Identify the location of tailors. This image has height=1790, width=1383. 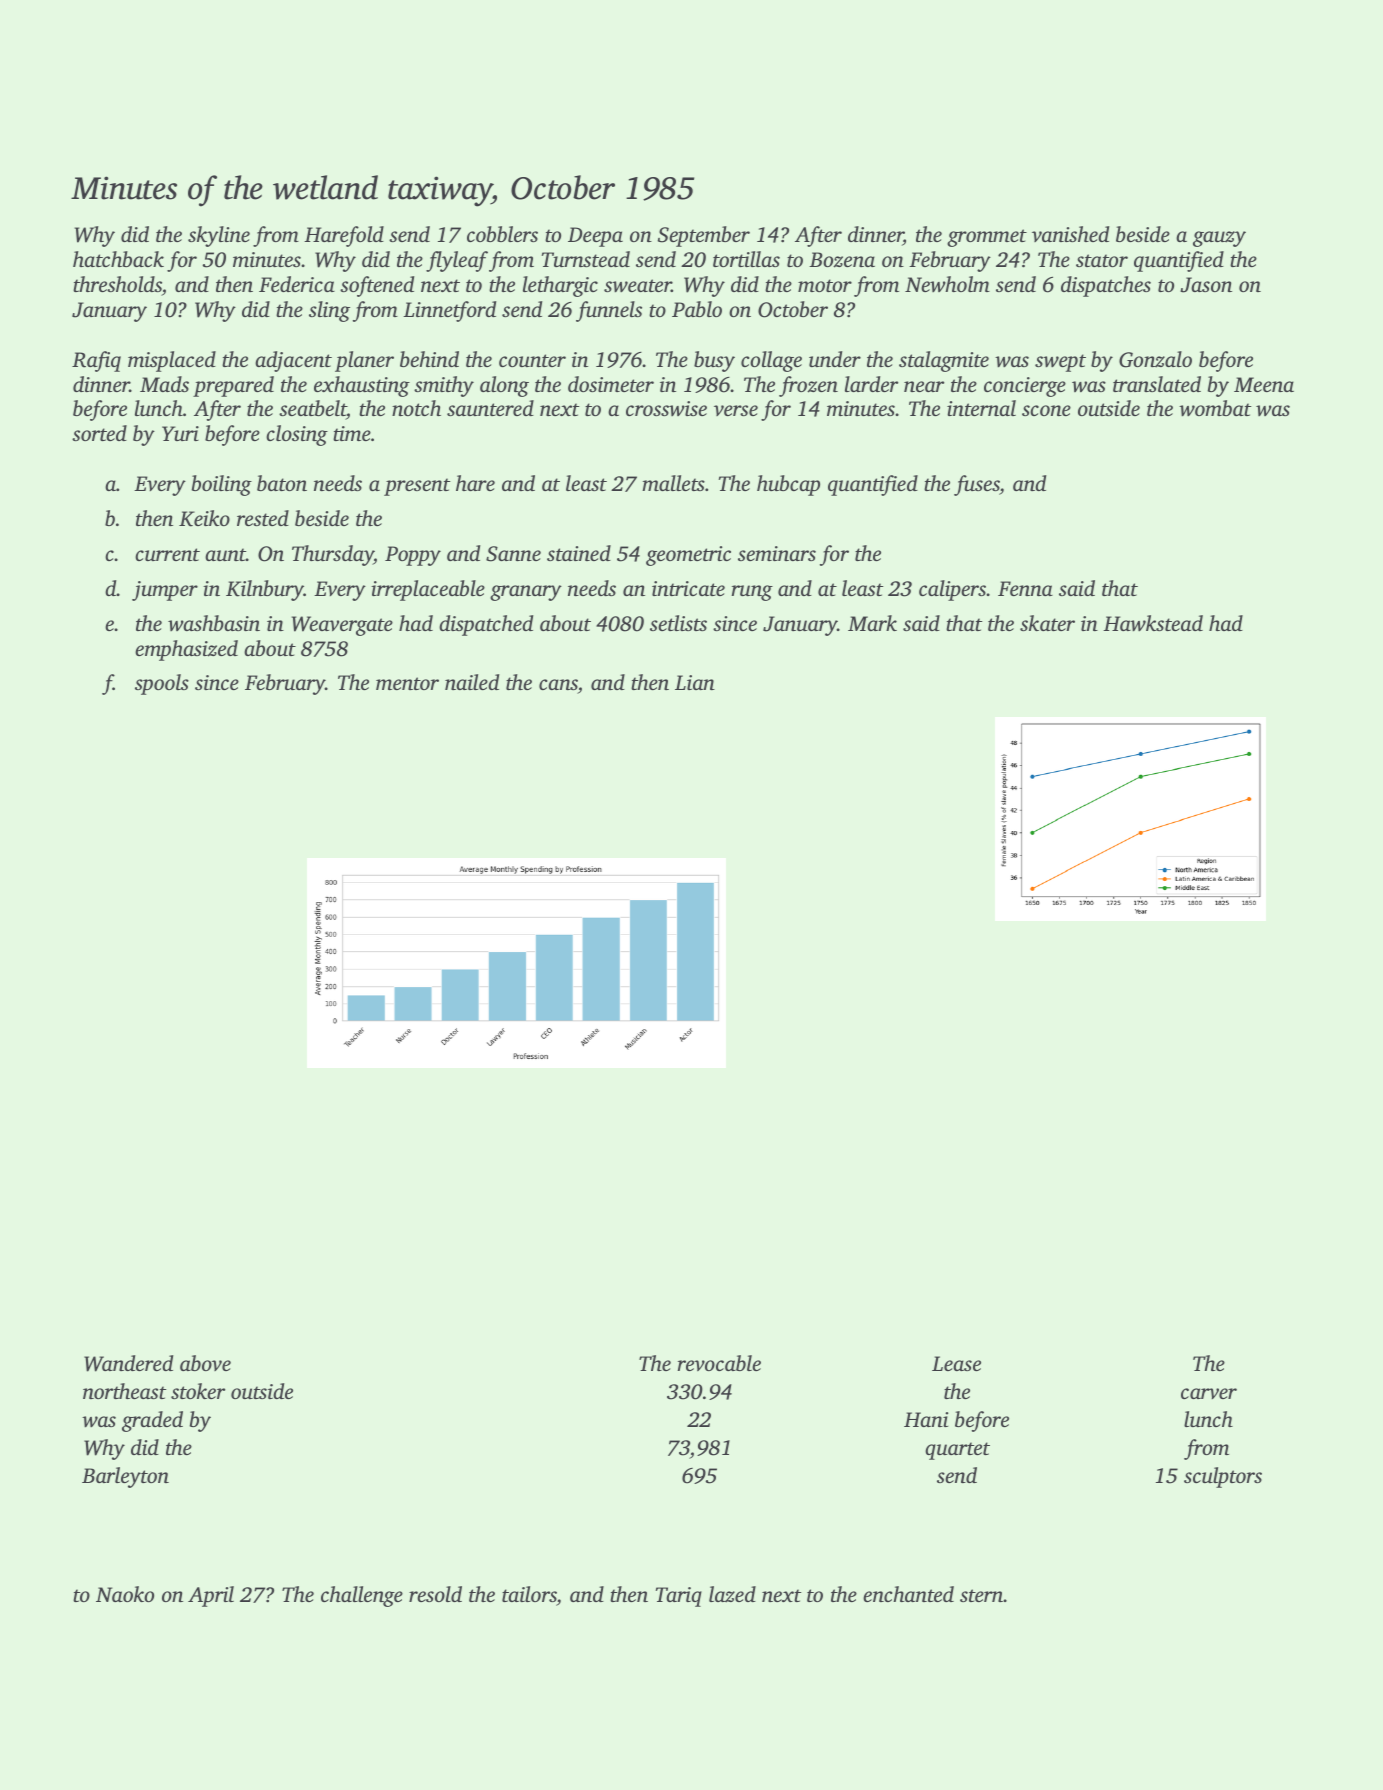
(529, 1594).
